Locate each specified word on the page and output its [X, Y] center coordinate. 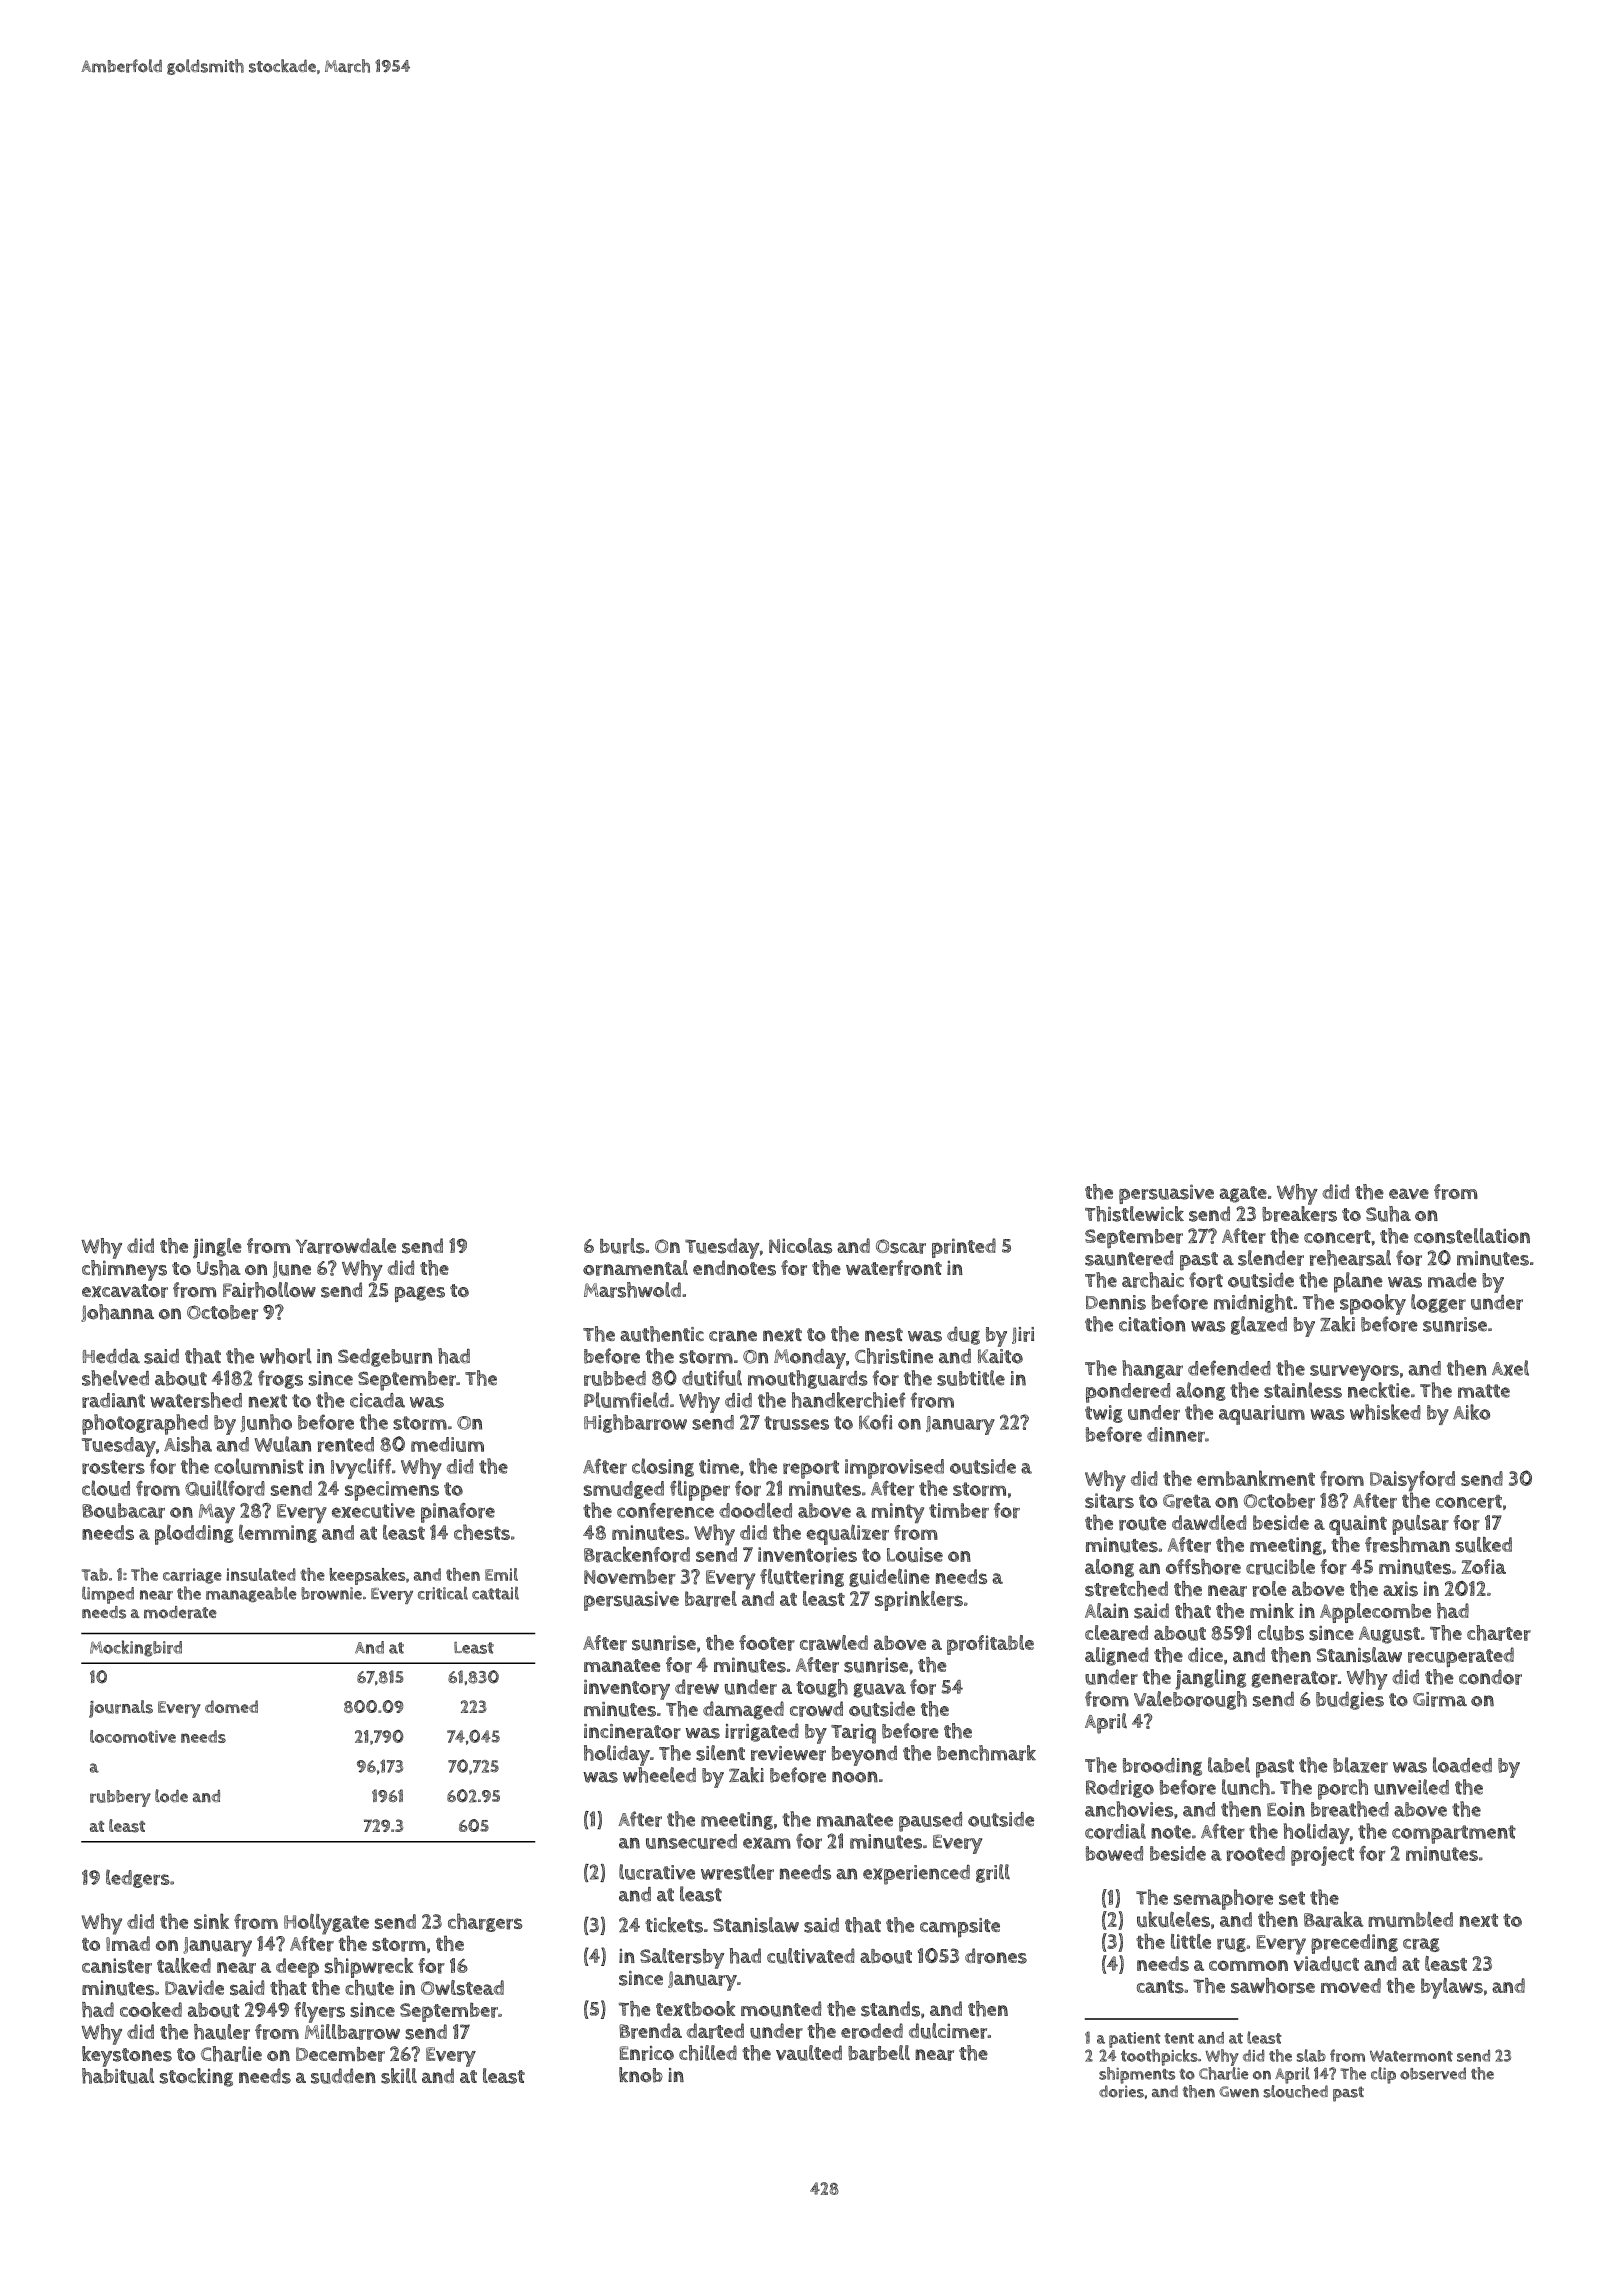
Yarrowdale [346, 1246]
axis [1400, 1589]
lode [171, 1796]
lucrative [657, 1872]
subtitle [971, 1378]
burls [622, 1246]
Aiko [1471, 1412]
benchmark [986, 1753]
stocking [196, 2077]
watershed [196, 1400]
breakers [1299, 1214]
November [630, 1577]
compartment [1454, 1834]
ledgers [138, 1878]
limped [108, 1595]
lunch [1246, 1787]
